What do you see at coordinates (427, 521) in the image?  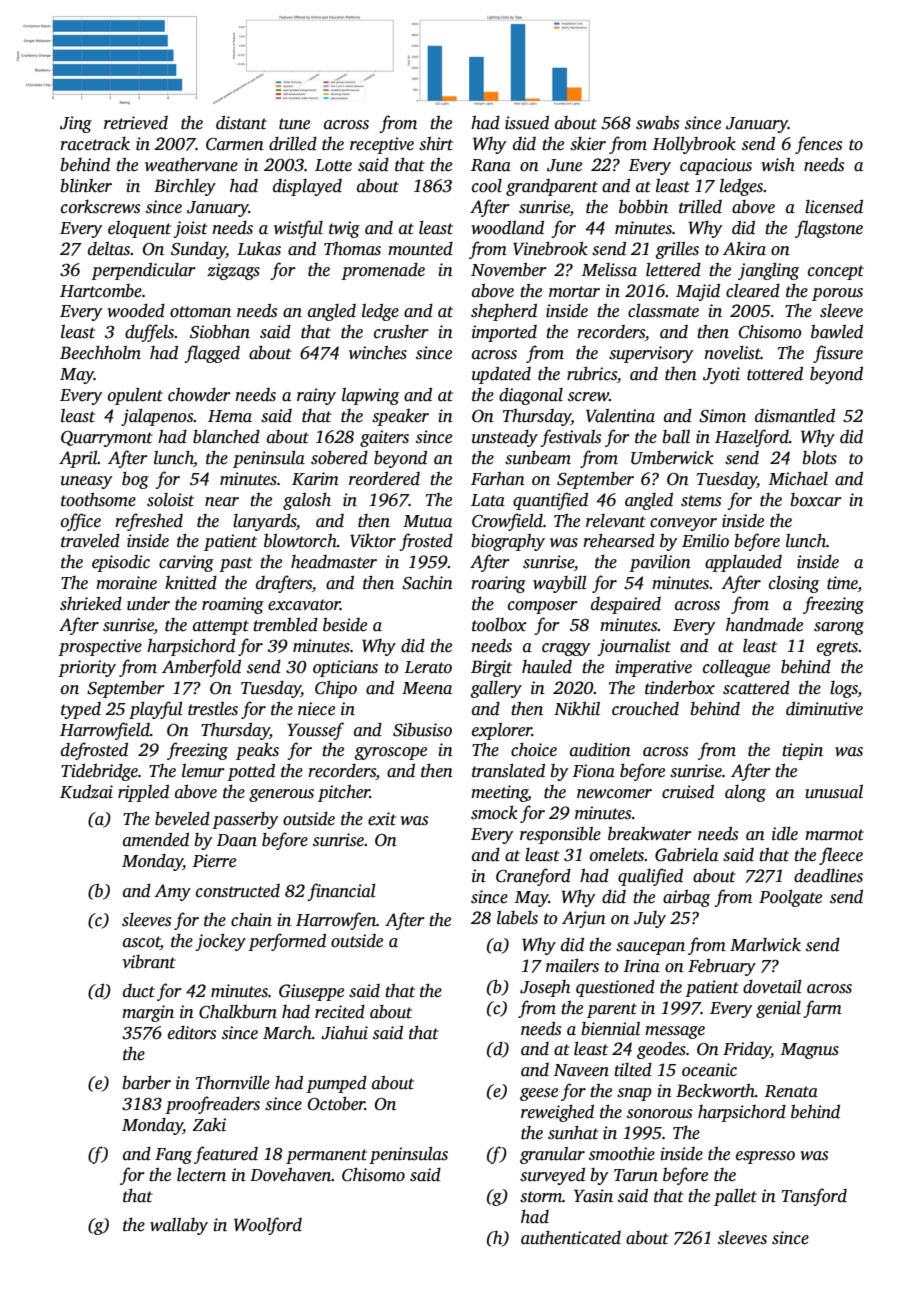 I see `Mutua` at bounding box center [427, 521].
